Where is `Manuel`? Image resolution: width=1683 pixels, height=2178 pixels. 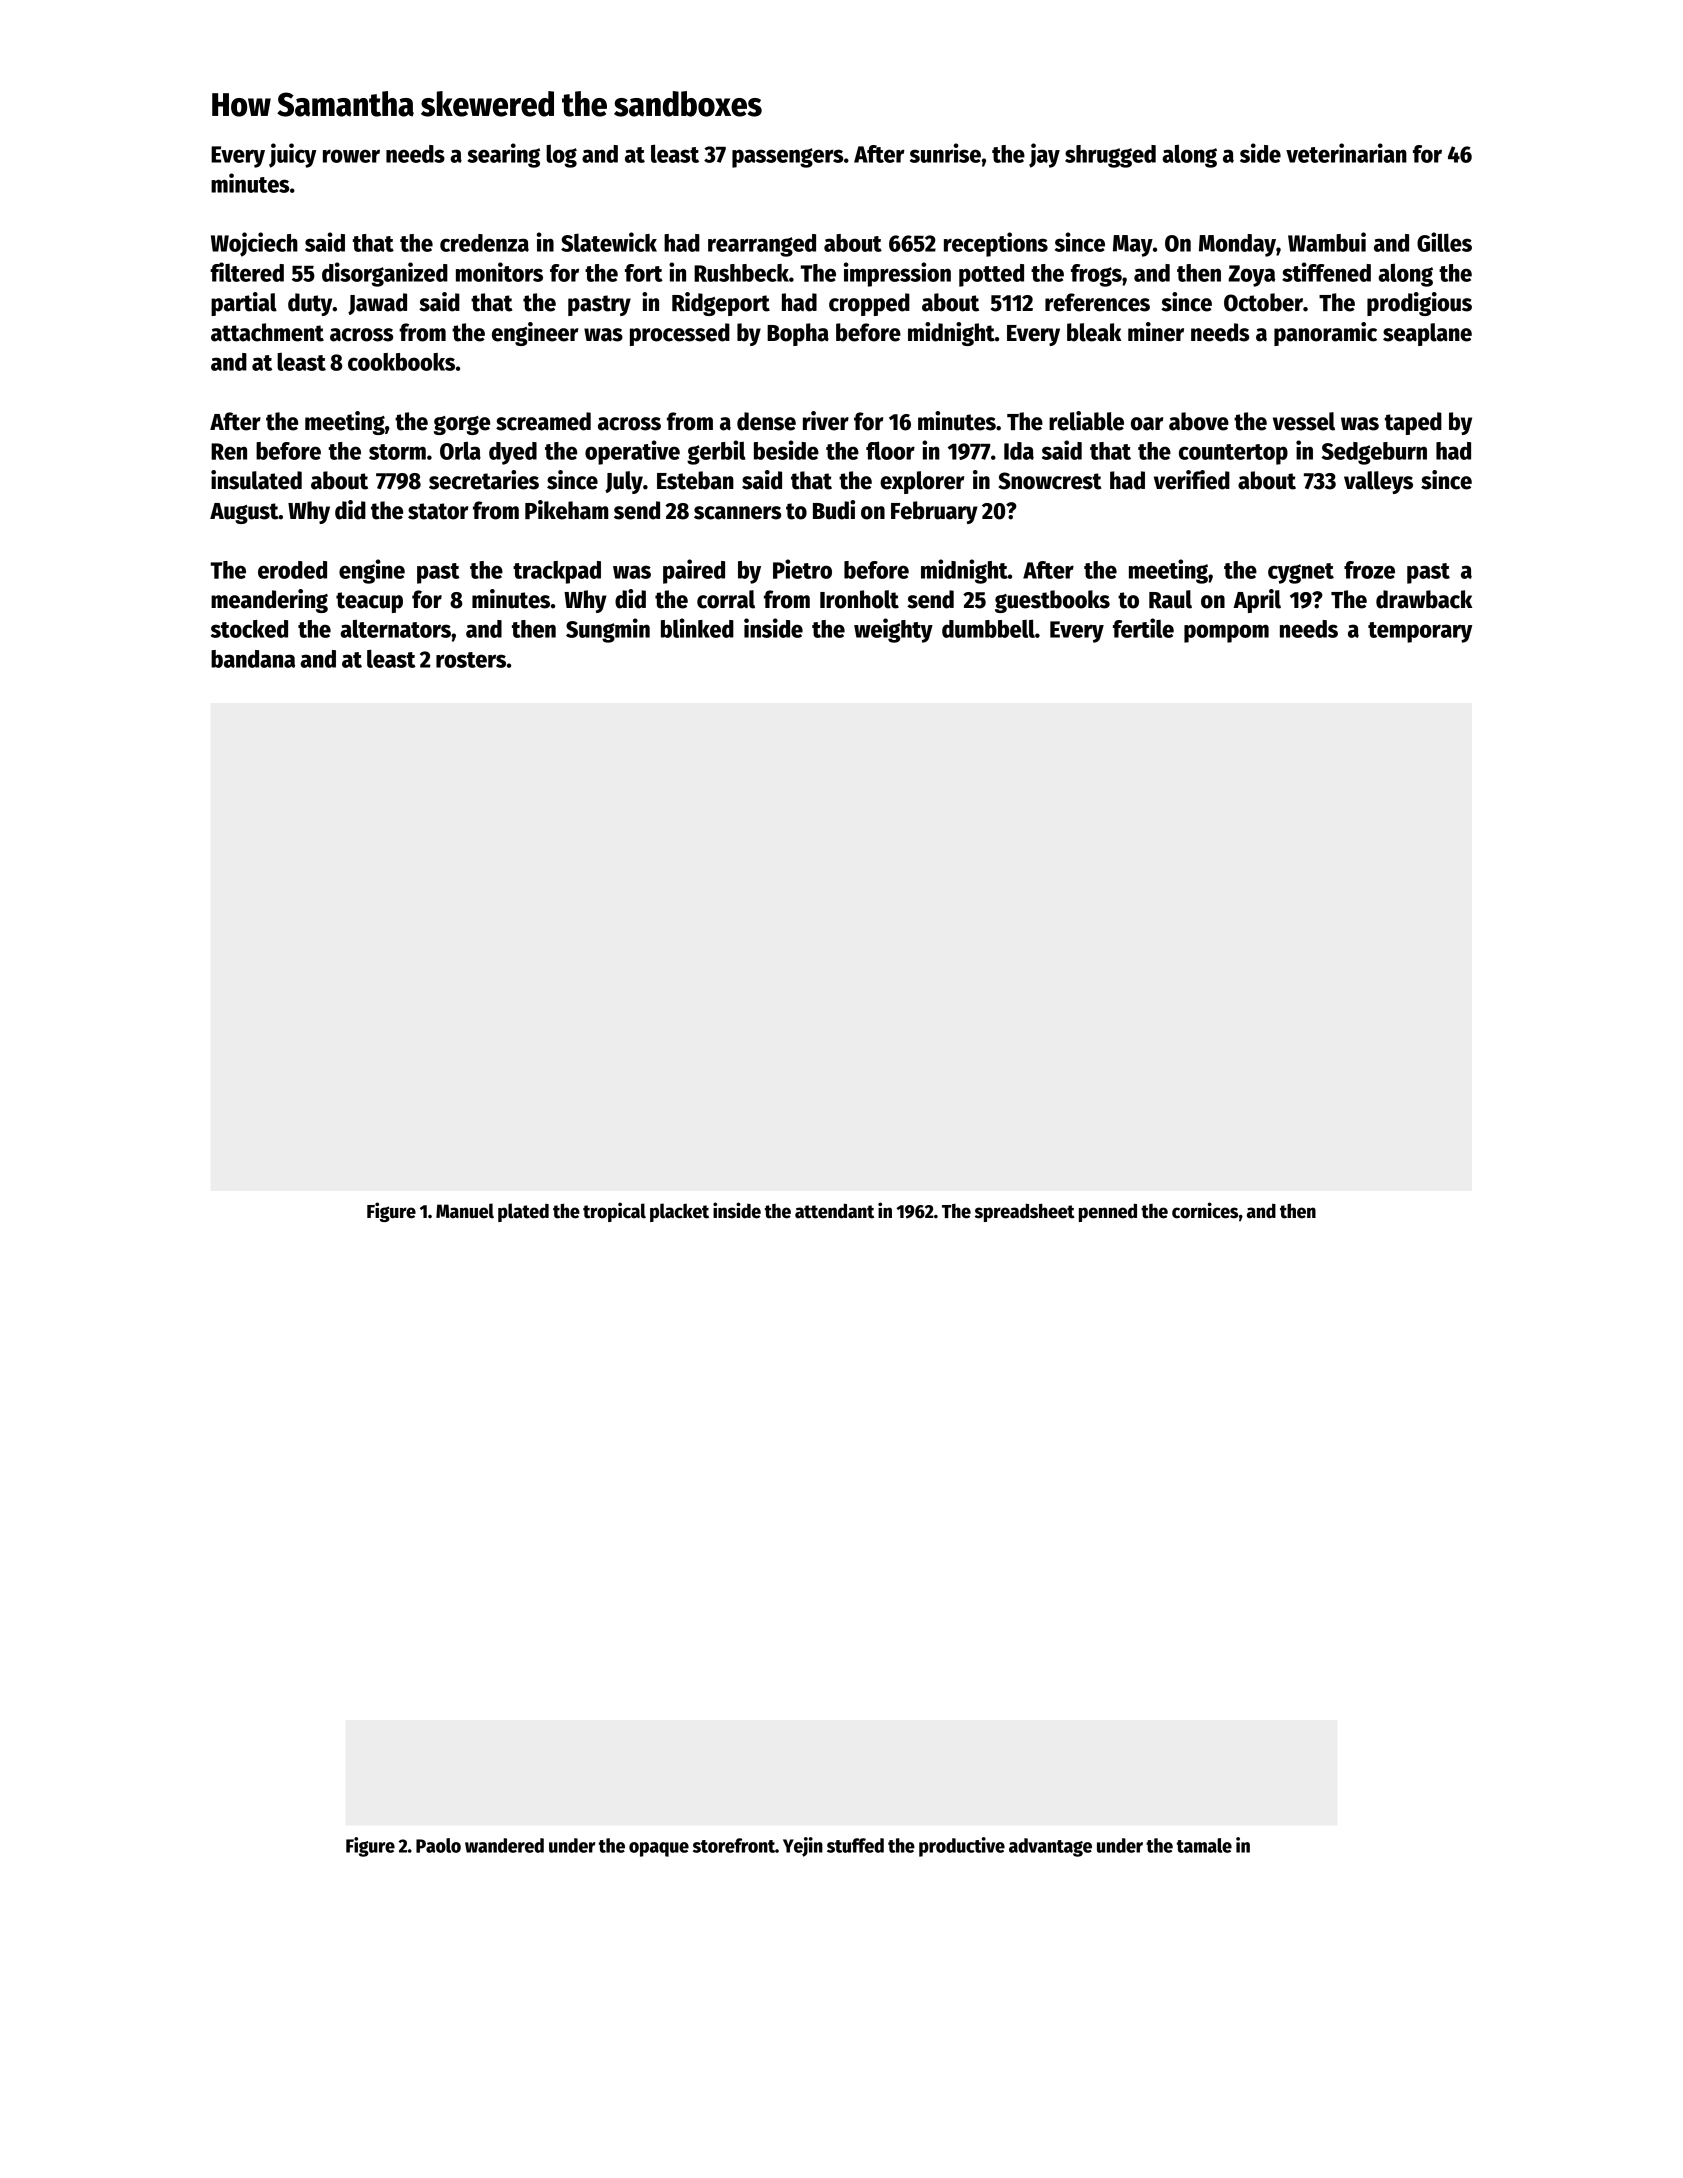
Manuel is located at coordinates (465, 1211).
